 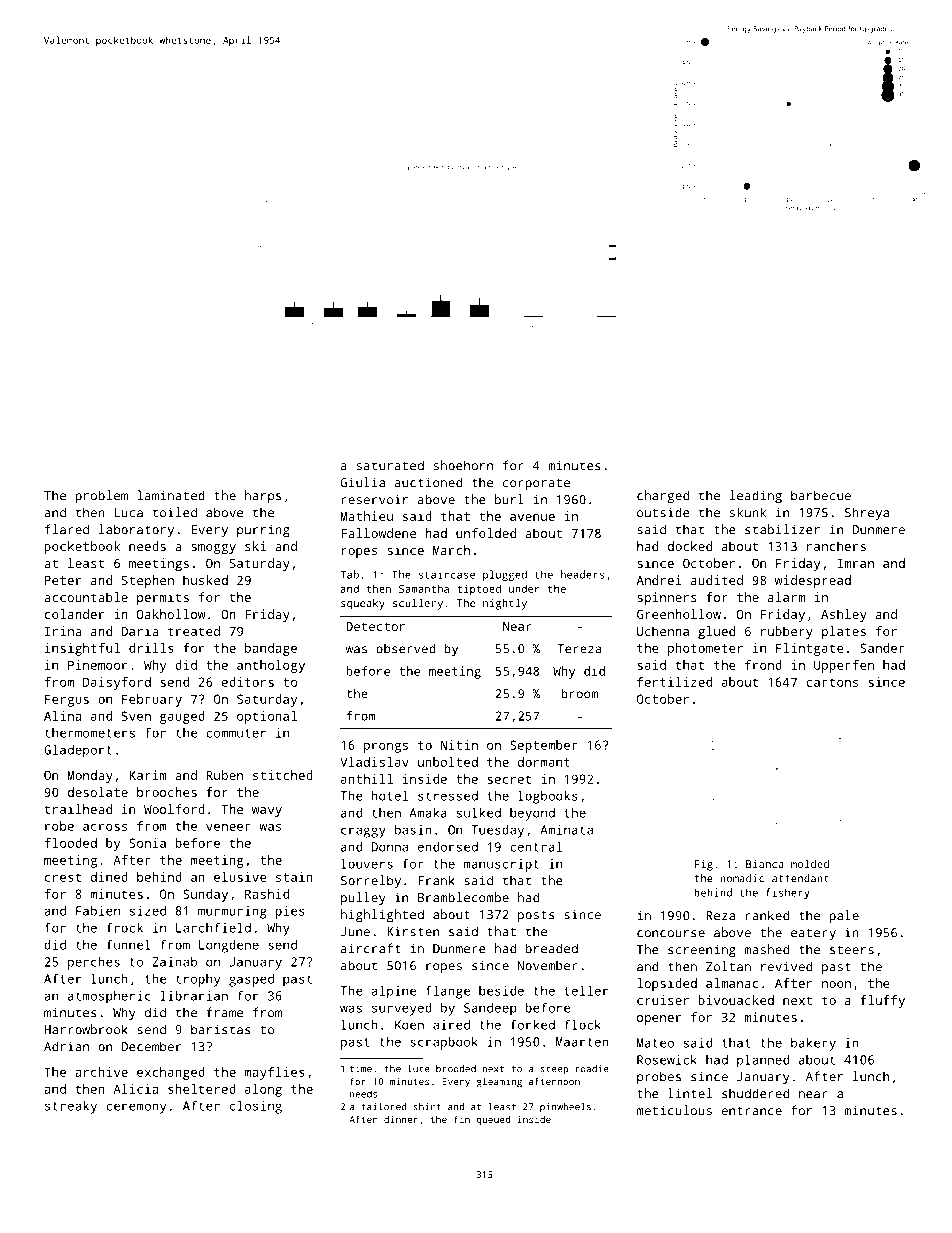 I want to click on leading, so click(x=756, y=497).
